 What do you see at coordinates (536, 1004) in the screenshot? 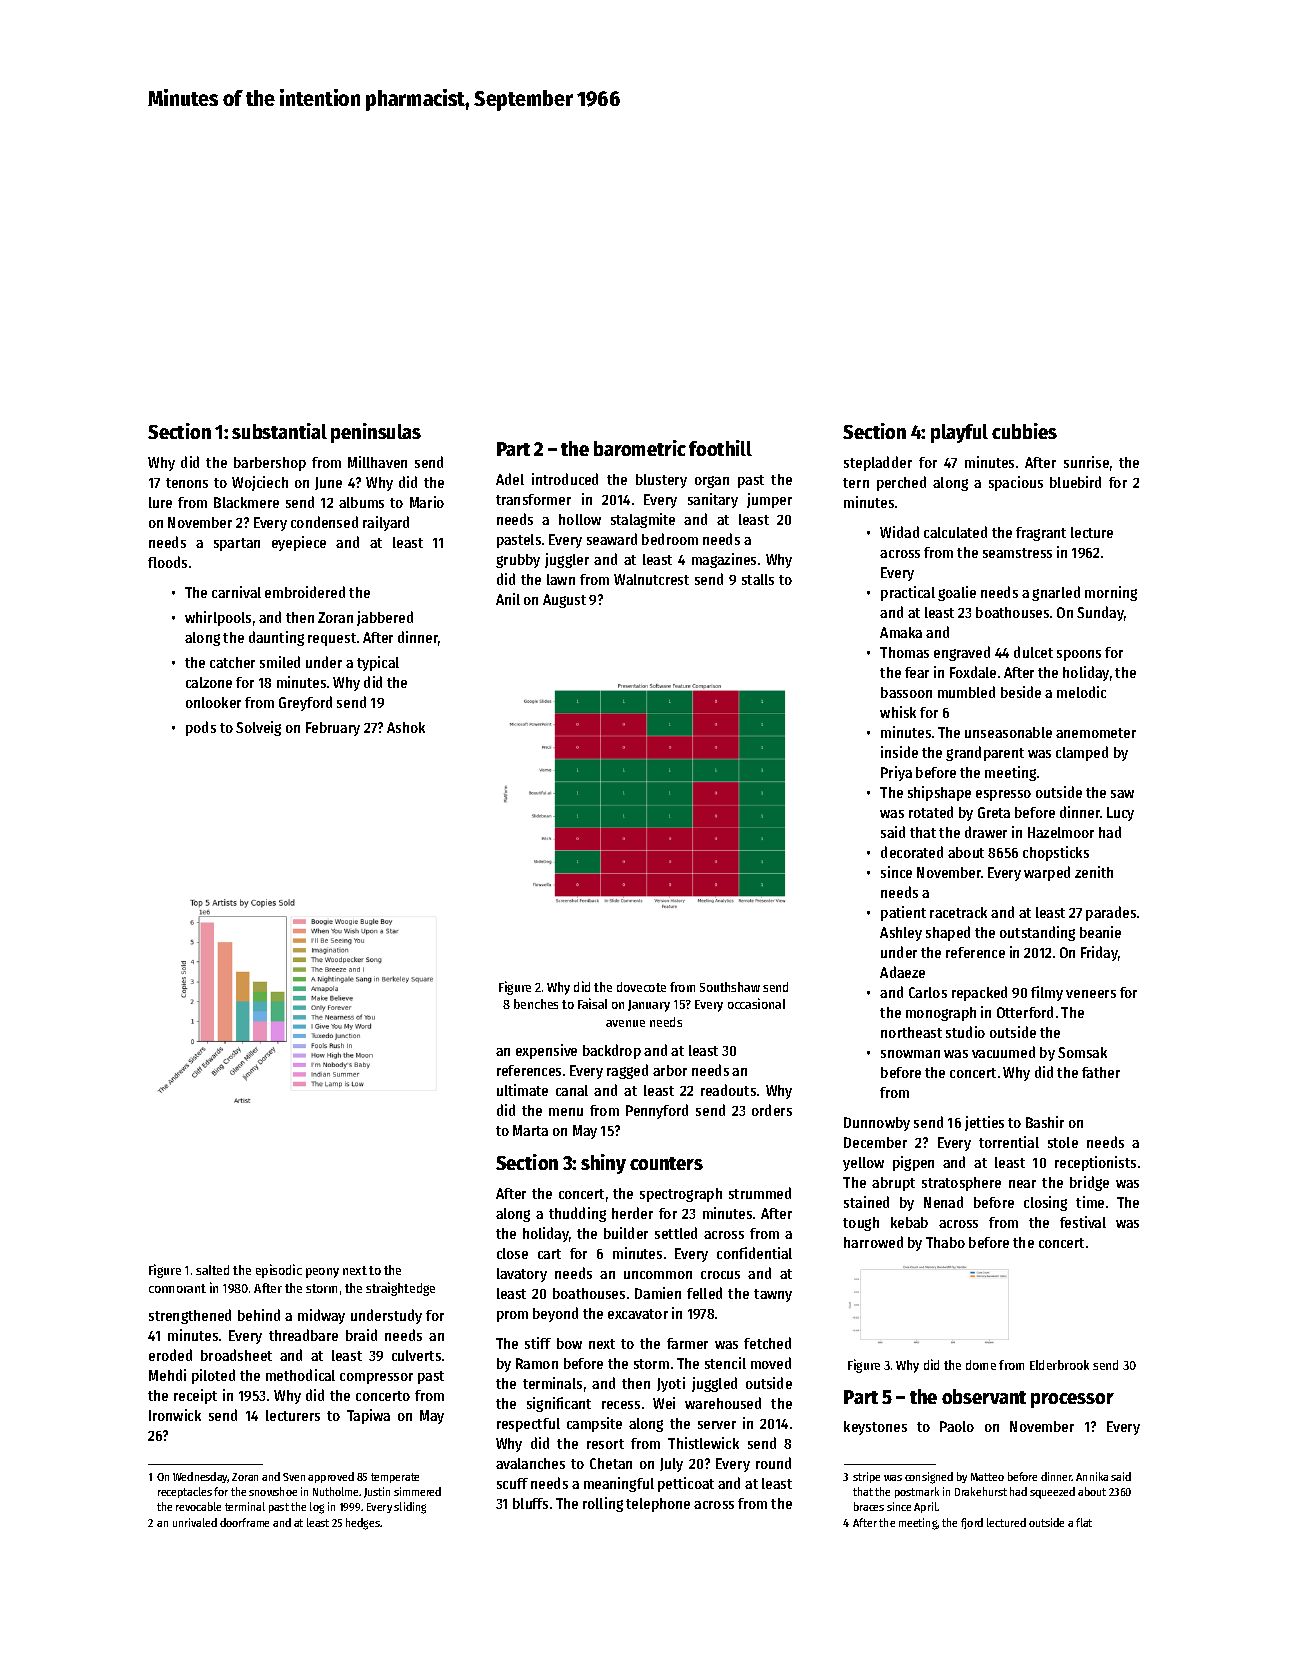
I see `benches` at bounding box center [536, 1004].
